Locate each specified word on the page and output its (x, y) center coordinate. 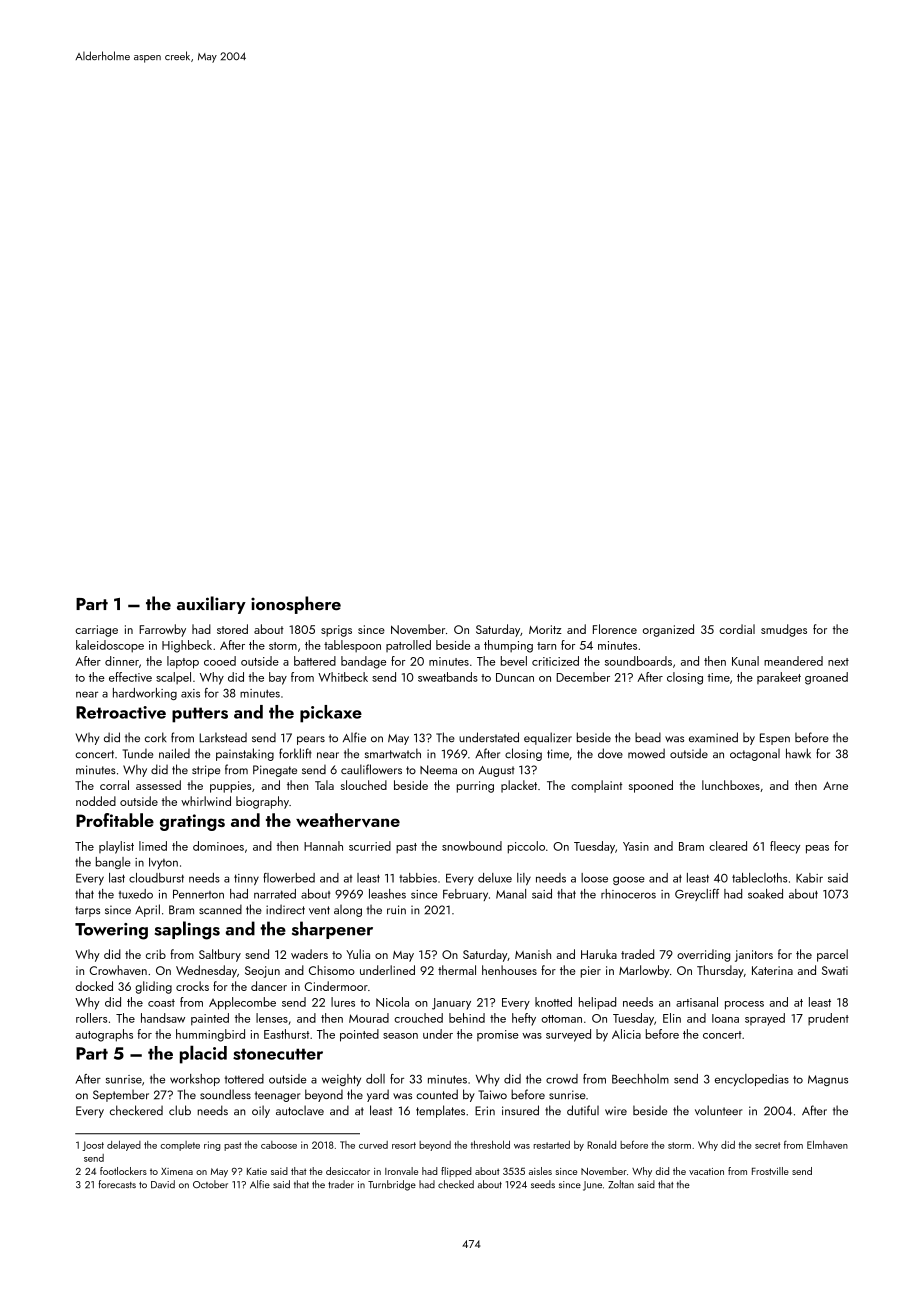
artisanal (697, 1002)
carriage (96, 631)
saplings (187, 930)
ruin (396, 909)
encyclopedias (752, 1080)
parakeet (779, 678)
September (121, 1096)
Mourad (369, 1018)
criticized (555, 661)
